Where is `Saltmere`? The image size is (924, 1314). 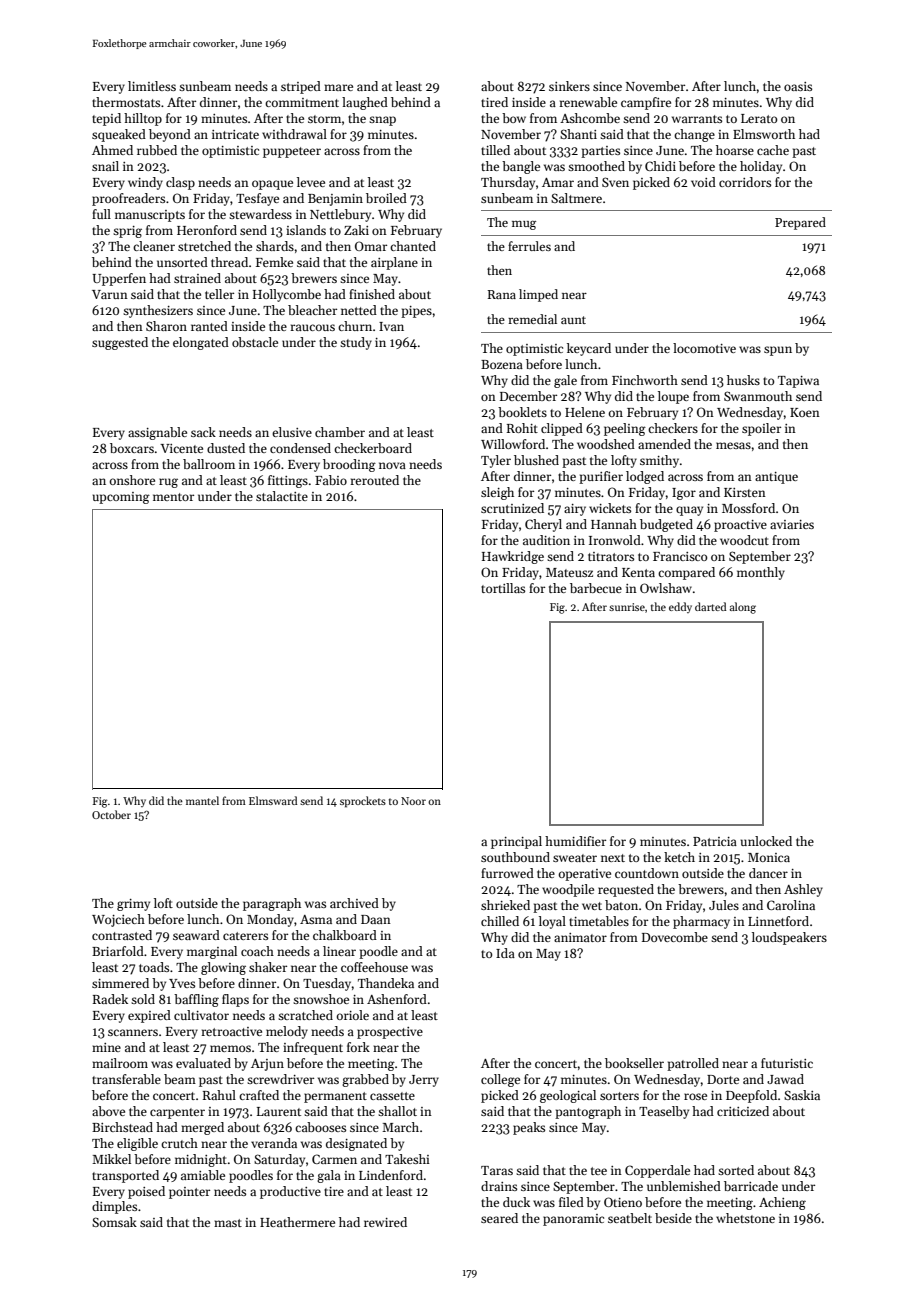 Saltmere is located at coordinates (576, 198).
